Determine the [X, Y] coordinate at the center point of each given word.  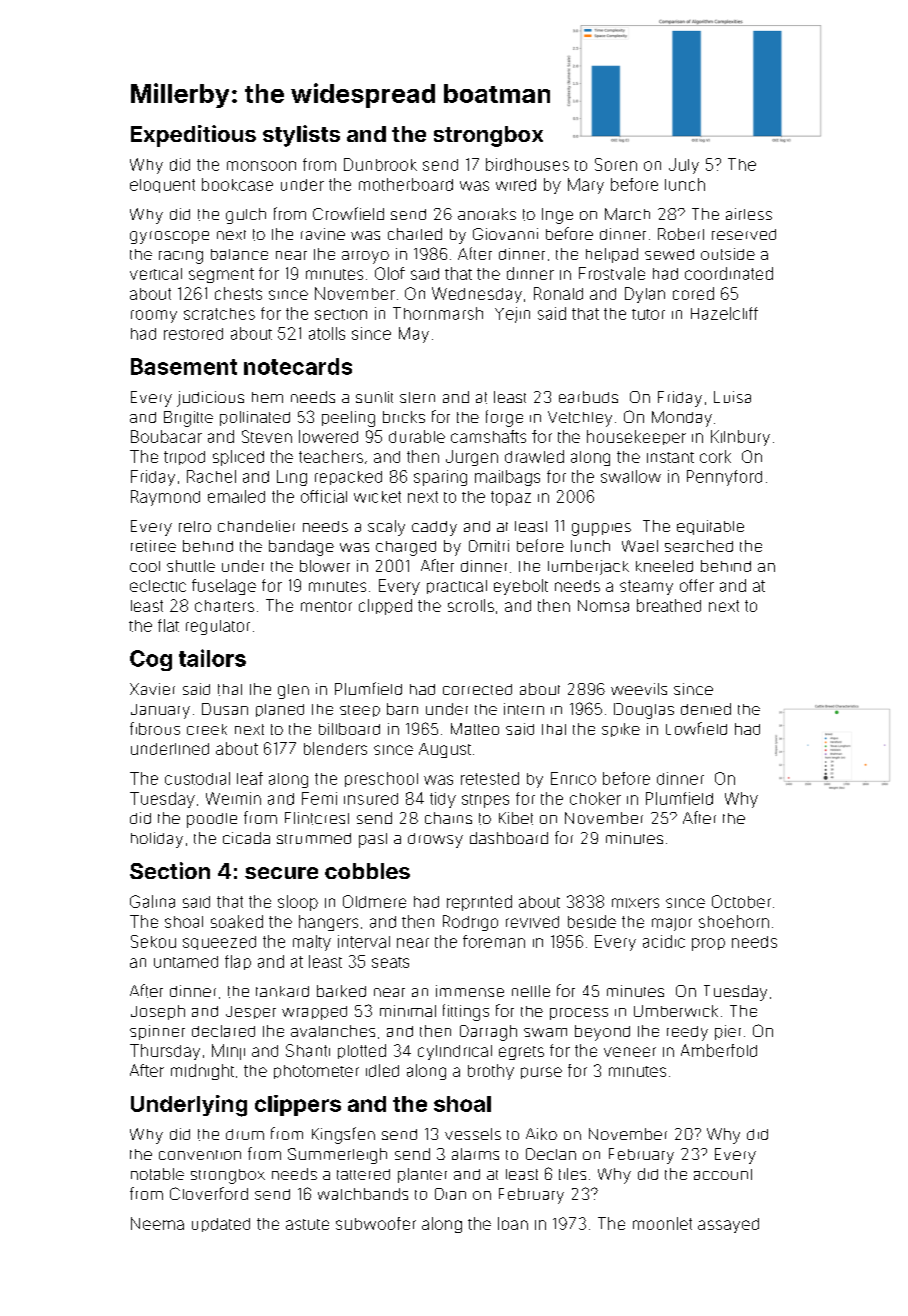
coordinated [729, 273]
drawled [534, 456]
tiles [572, 1174]
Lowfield [696, 728]
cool [145, 566]
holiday [157, 840]
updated [221, 1225]
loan [513, 1223]
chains [448, 818]
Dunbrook [380, 164]
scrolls [471, 605]
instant [670, 457]
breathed [669, 605]
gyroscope [169, 237]
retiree [153, 546]
